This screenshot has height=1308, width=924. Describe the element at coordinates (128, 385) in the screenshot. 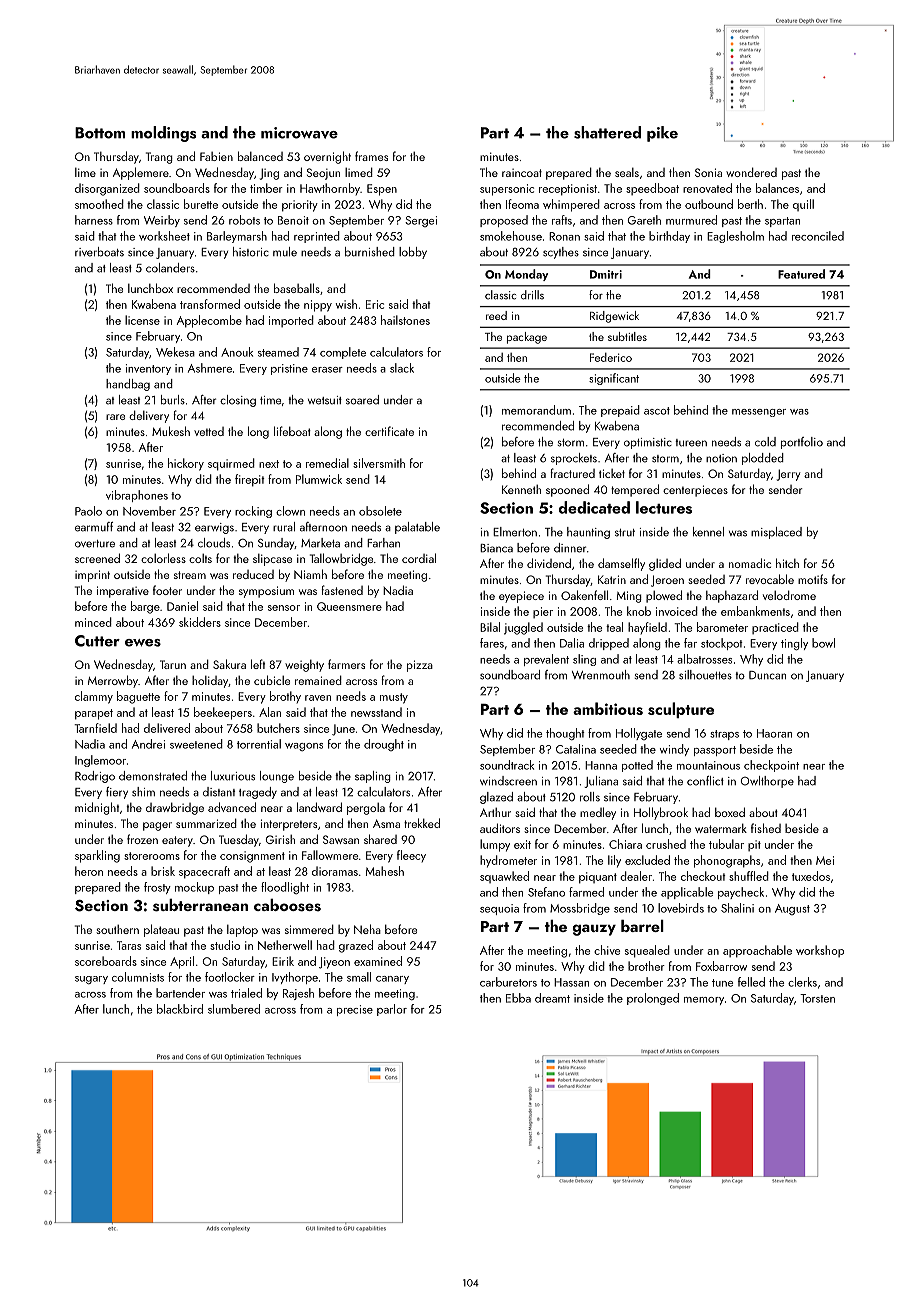

I see `handbag` at that location.
